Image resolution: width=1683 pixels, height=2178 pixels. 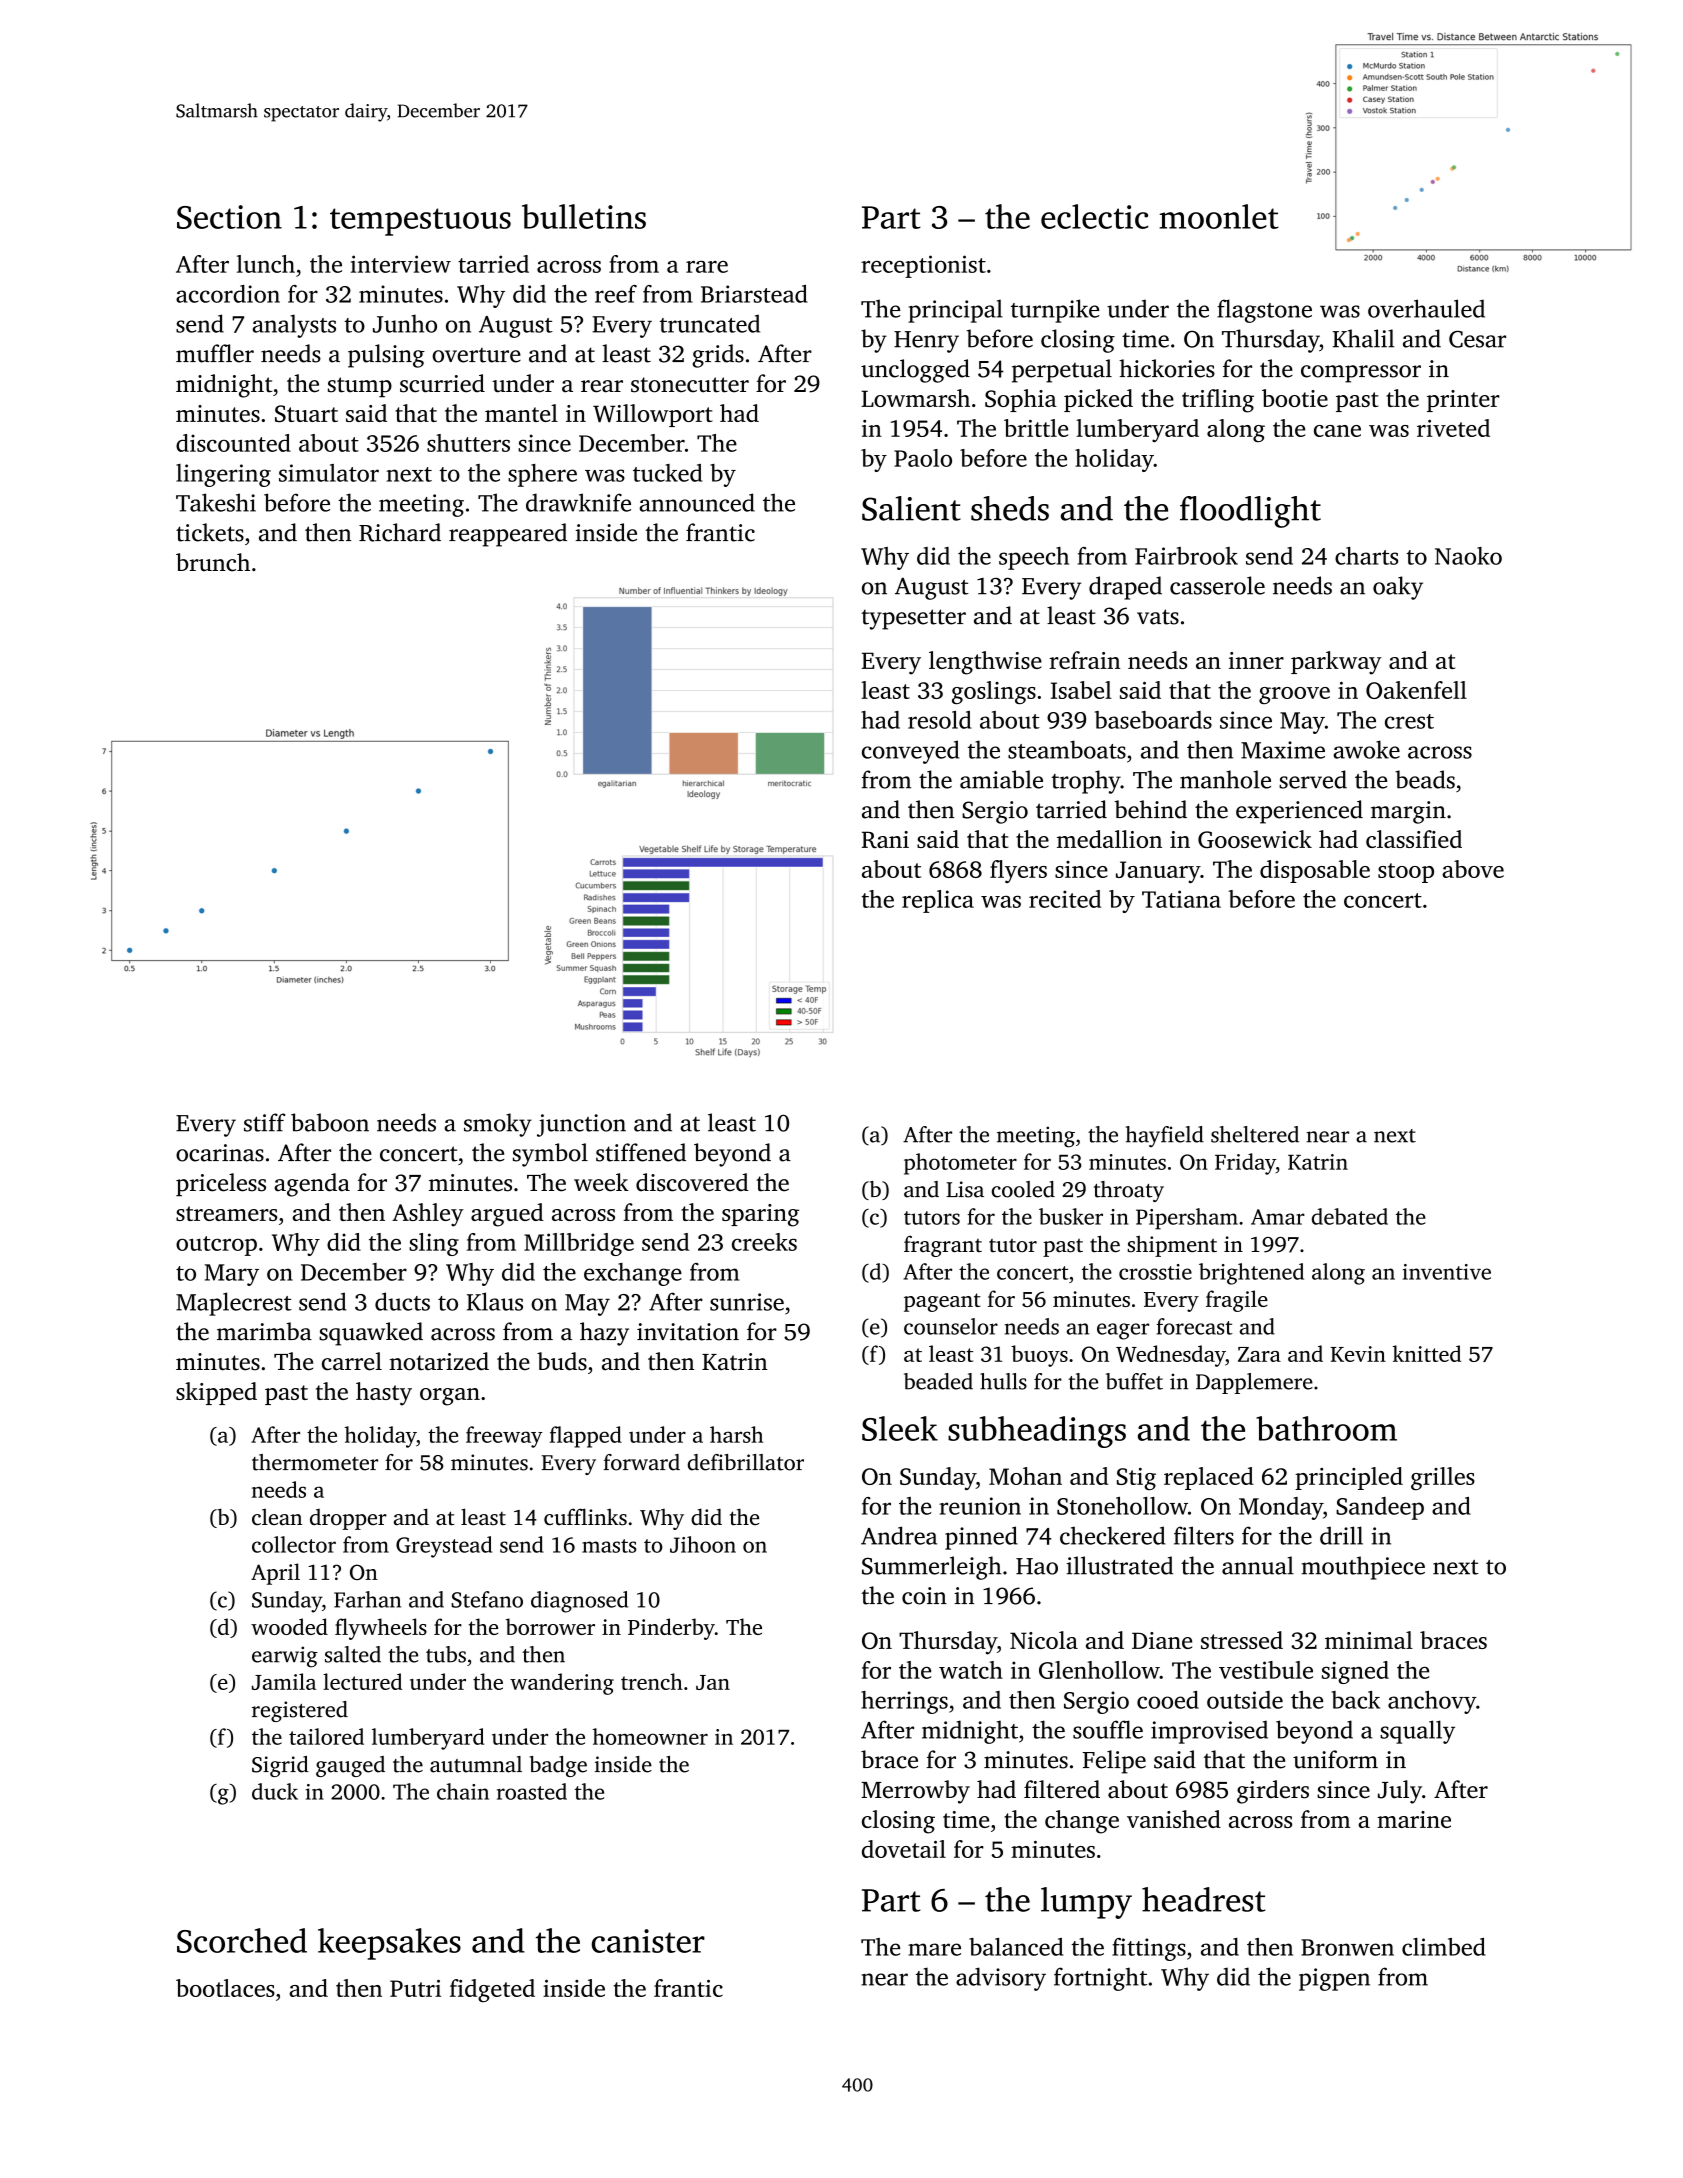 I want to click on fortnight, so click(x=1100, y=1979).
